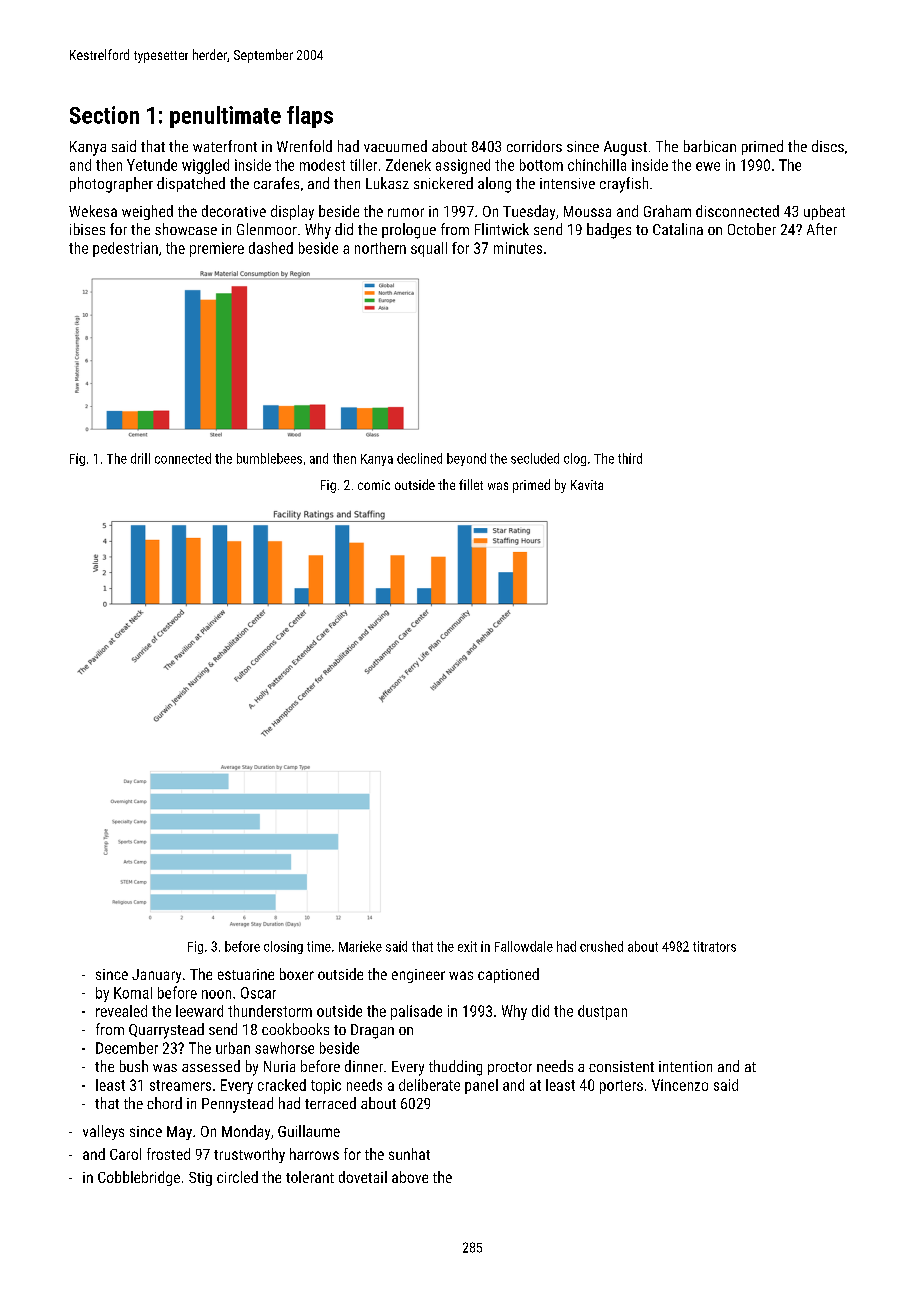 This document has height=1308, width=924. Describe the element at coordinates (140, 458) in the document. I see `drill` at that location.
